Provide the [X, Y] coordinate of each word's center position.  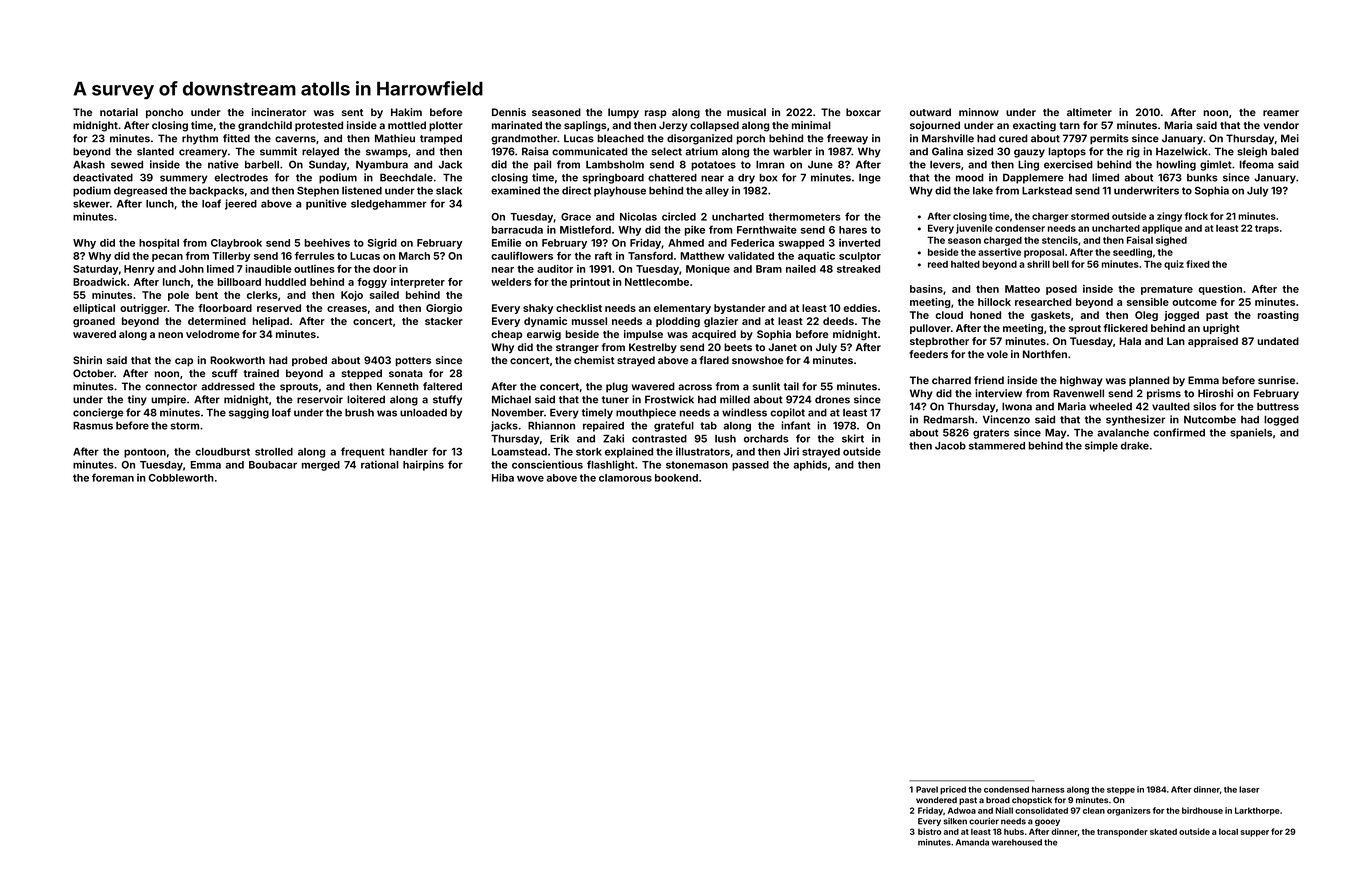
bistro [929, 831]
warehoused [1017, 842]
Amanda [972, 842]
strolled [274, 452]
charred [951, 380]
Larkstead [1047, 191]
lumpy [623, 113]
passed [750, 466]
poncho [164, 113]
